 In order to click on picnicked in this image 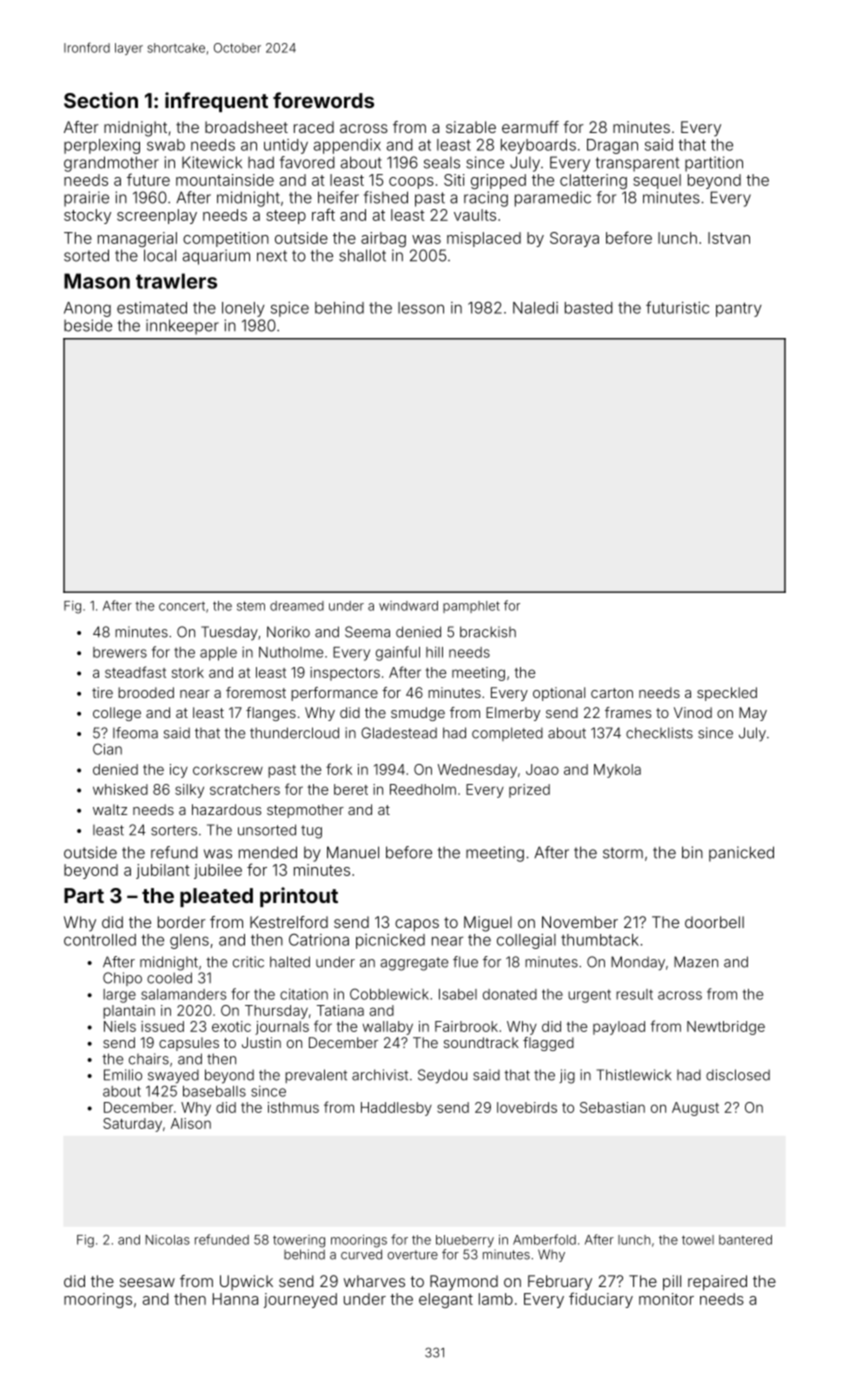, I will do `click(390, 941)`.
